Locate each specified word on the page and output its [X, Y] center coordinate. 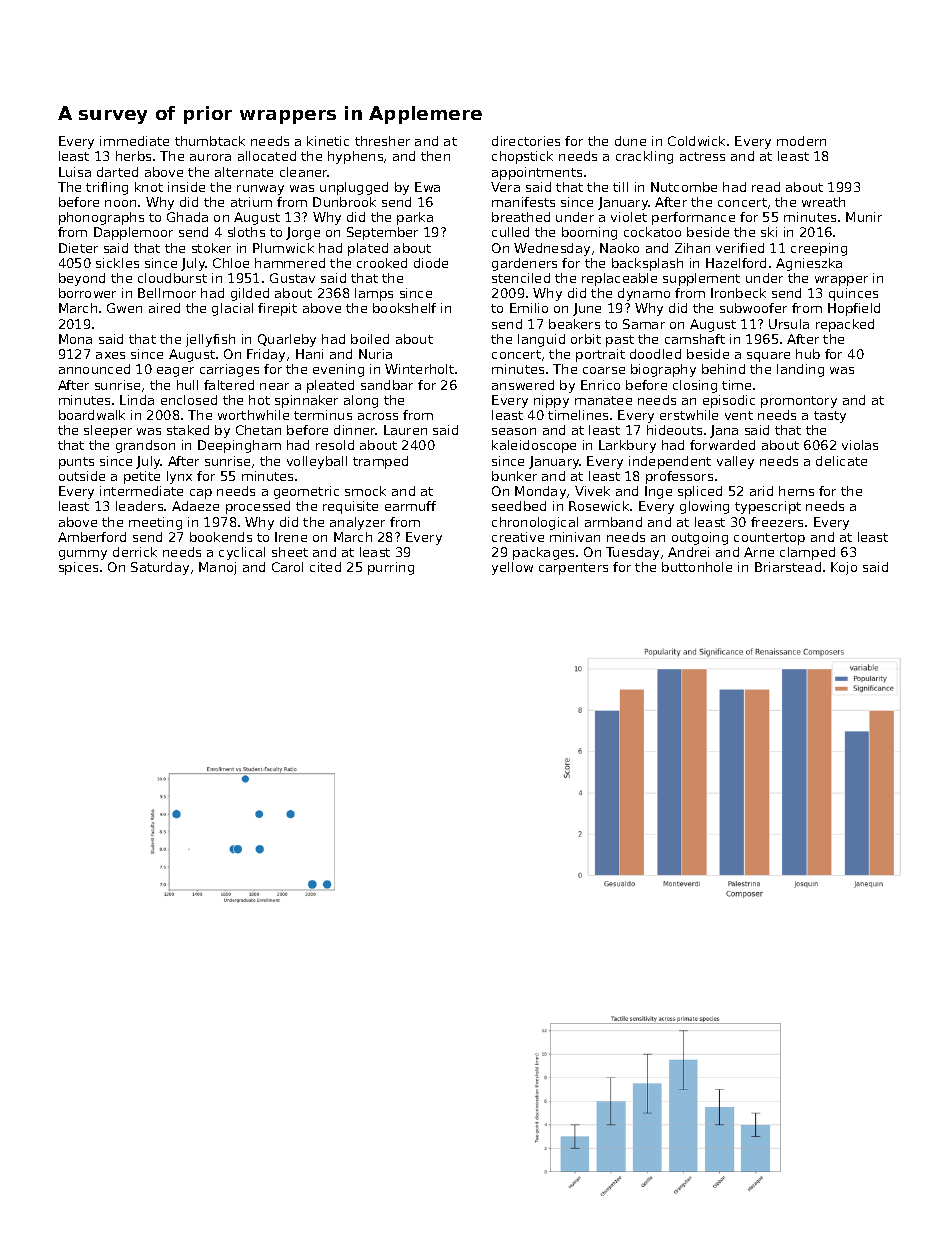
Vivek [592, 491]
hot [259, 400]
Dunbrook [344, 202]
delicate [841, 461]
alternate [244, 172]
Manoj [217, 568]
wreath [823, 202]
